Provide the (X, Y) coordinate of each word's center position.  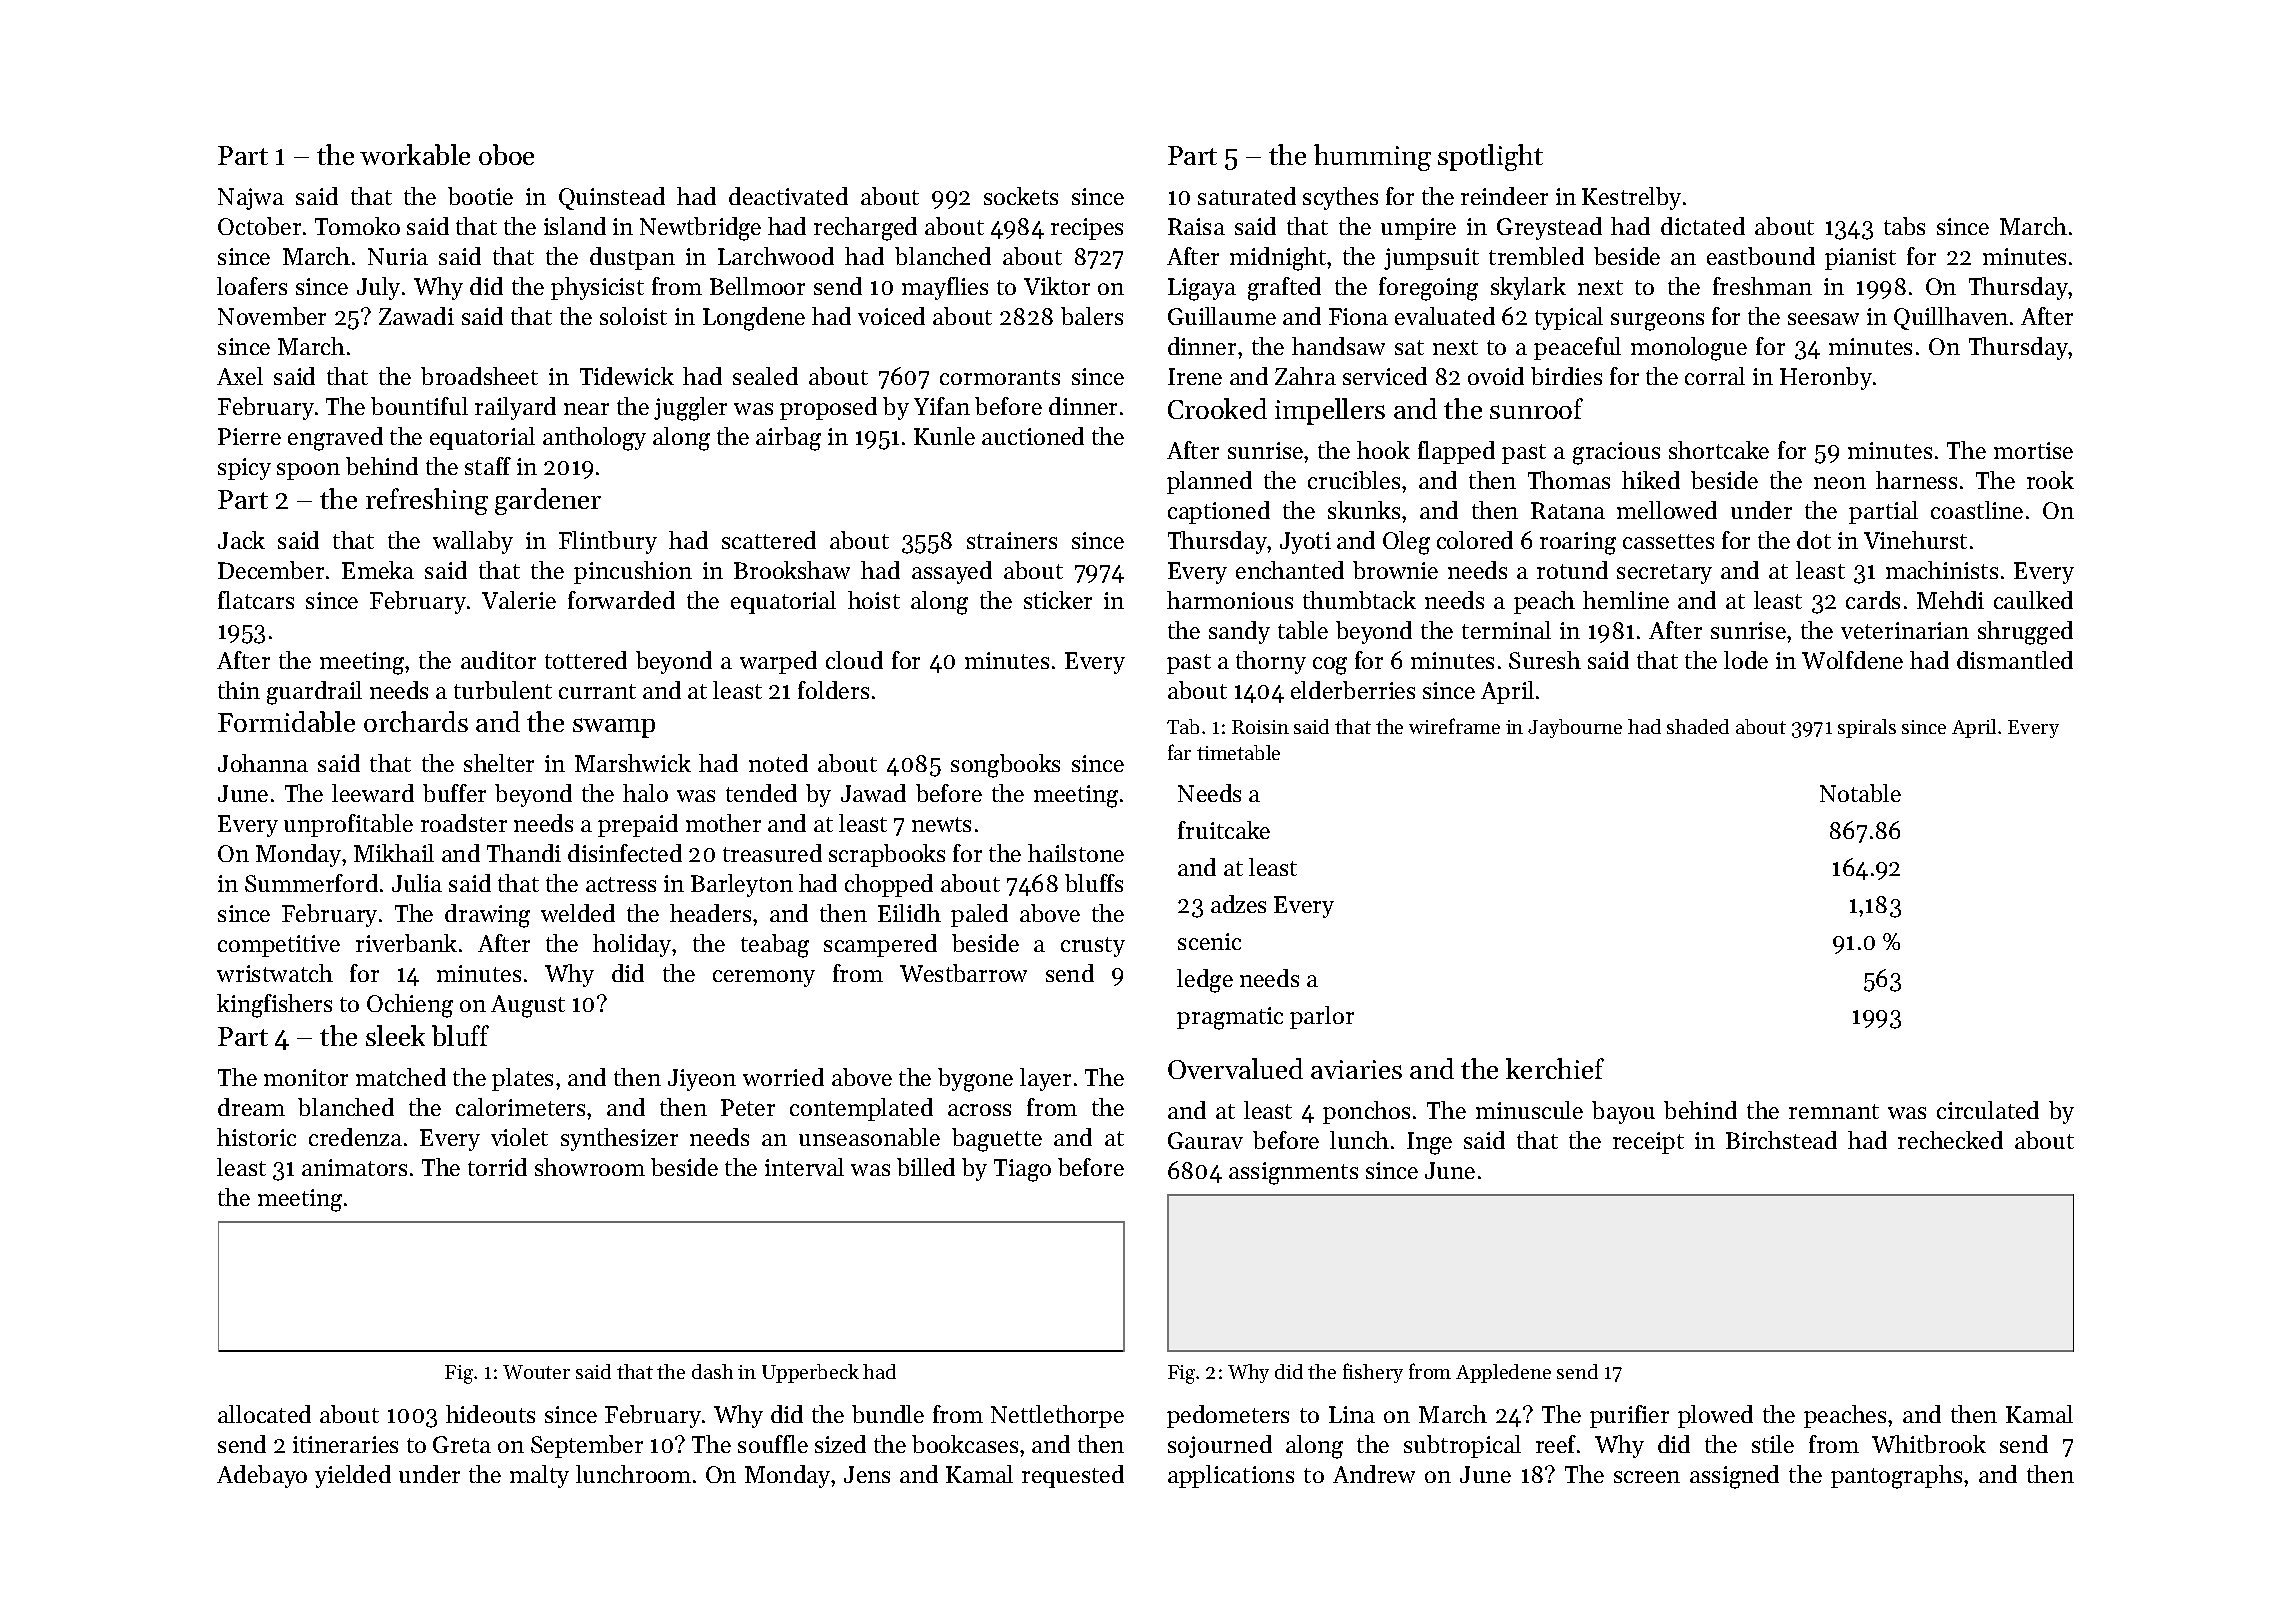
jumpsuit (1431, 259)
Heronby (1826, 378)
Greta (462, 1444)
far (1179, 752)
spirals (1867, 728)
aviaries (1356, 1069)
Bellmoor (757, 286)
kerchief (1555, 1068)
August (528, 1006)
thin (239, 690)
